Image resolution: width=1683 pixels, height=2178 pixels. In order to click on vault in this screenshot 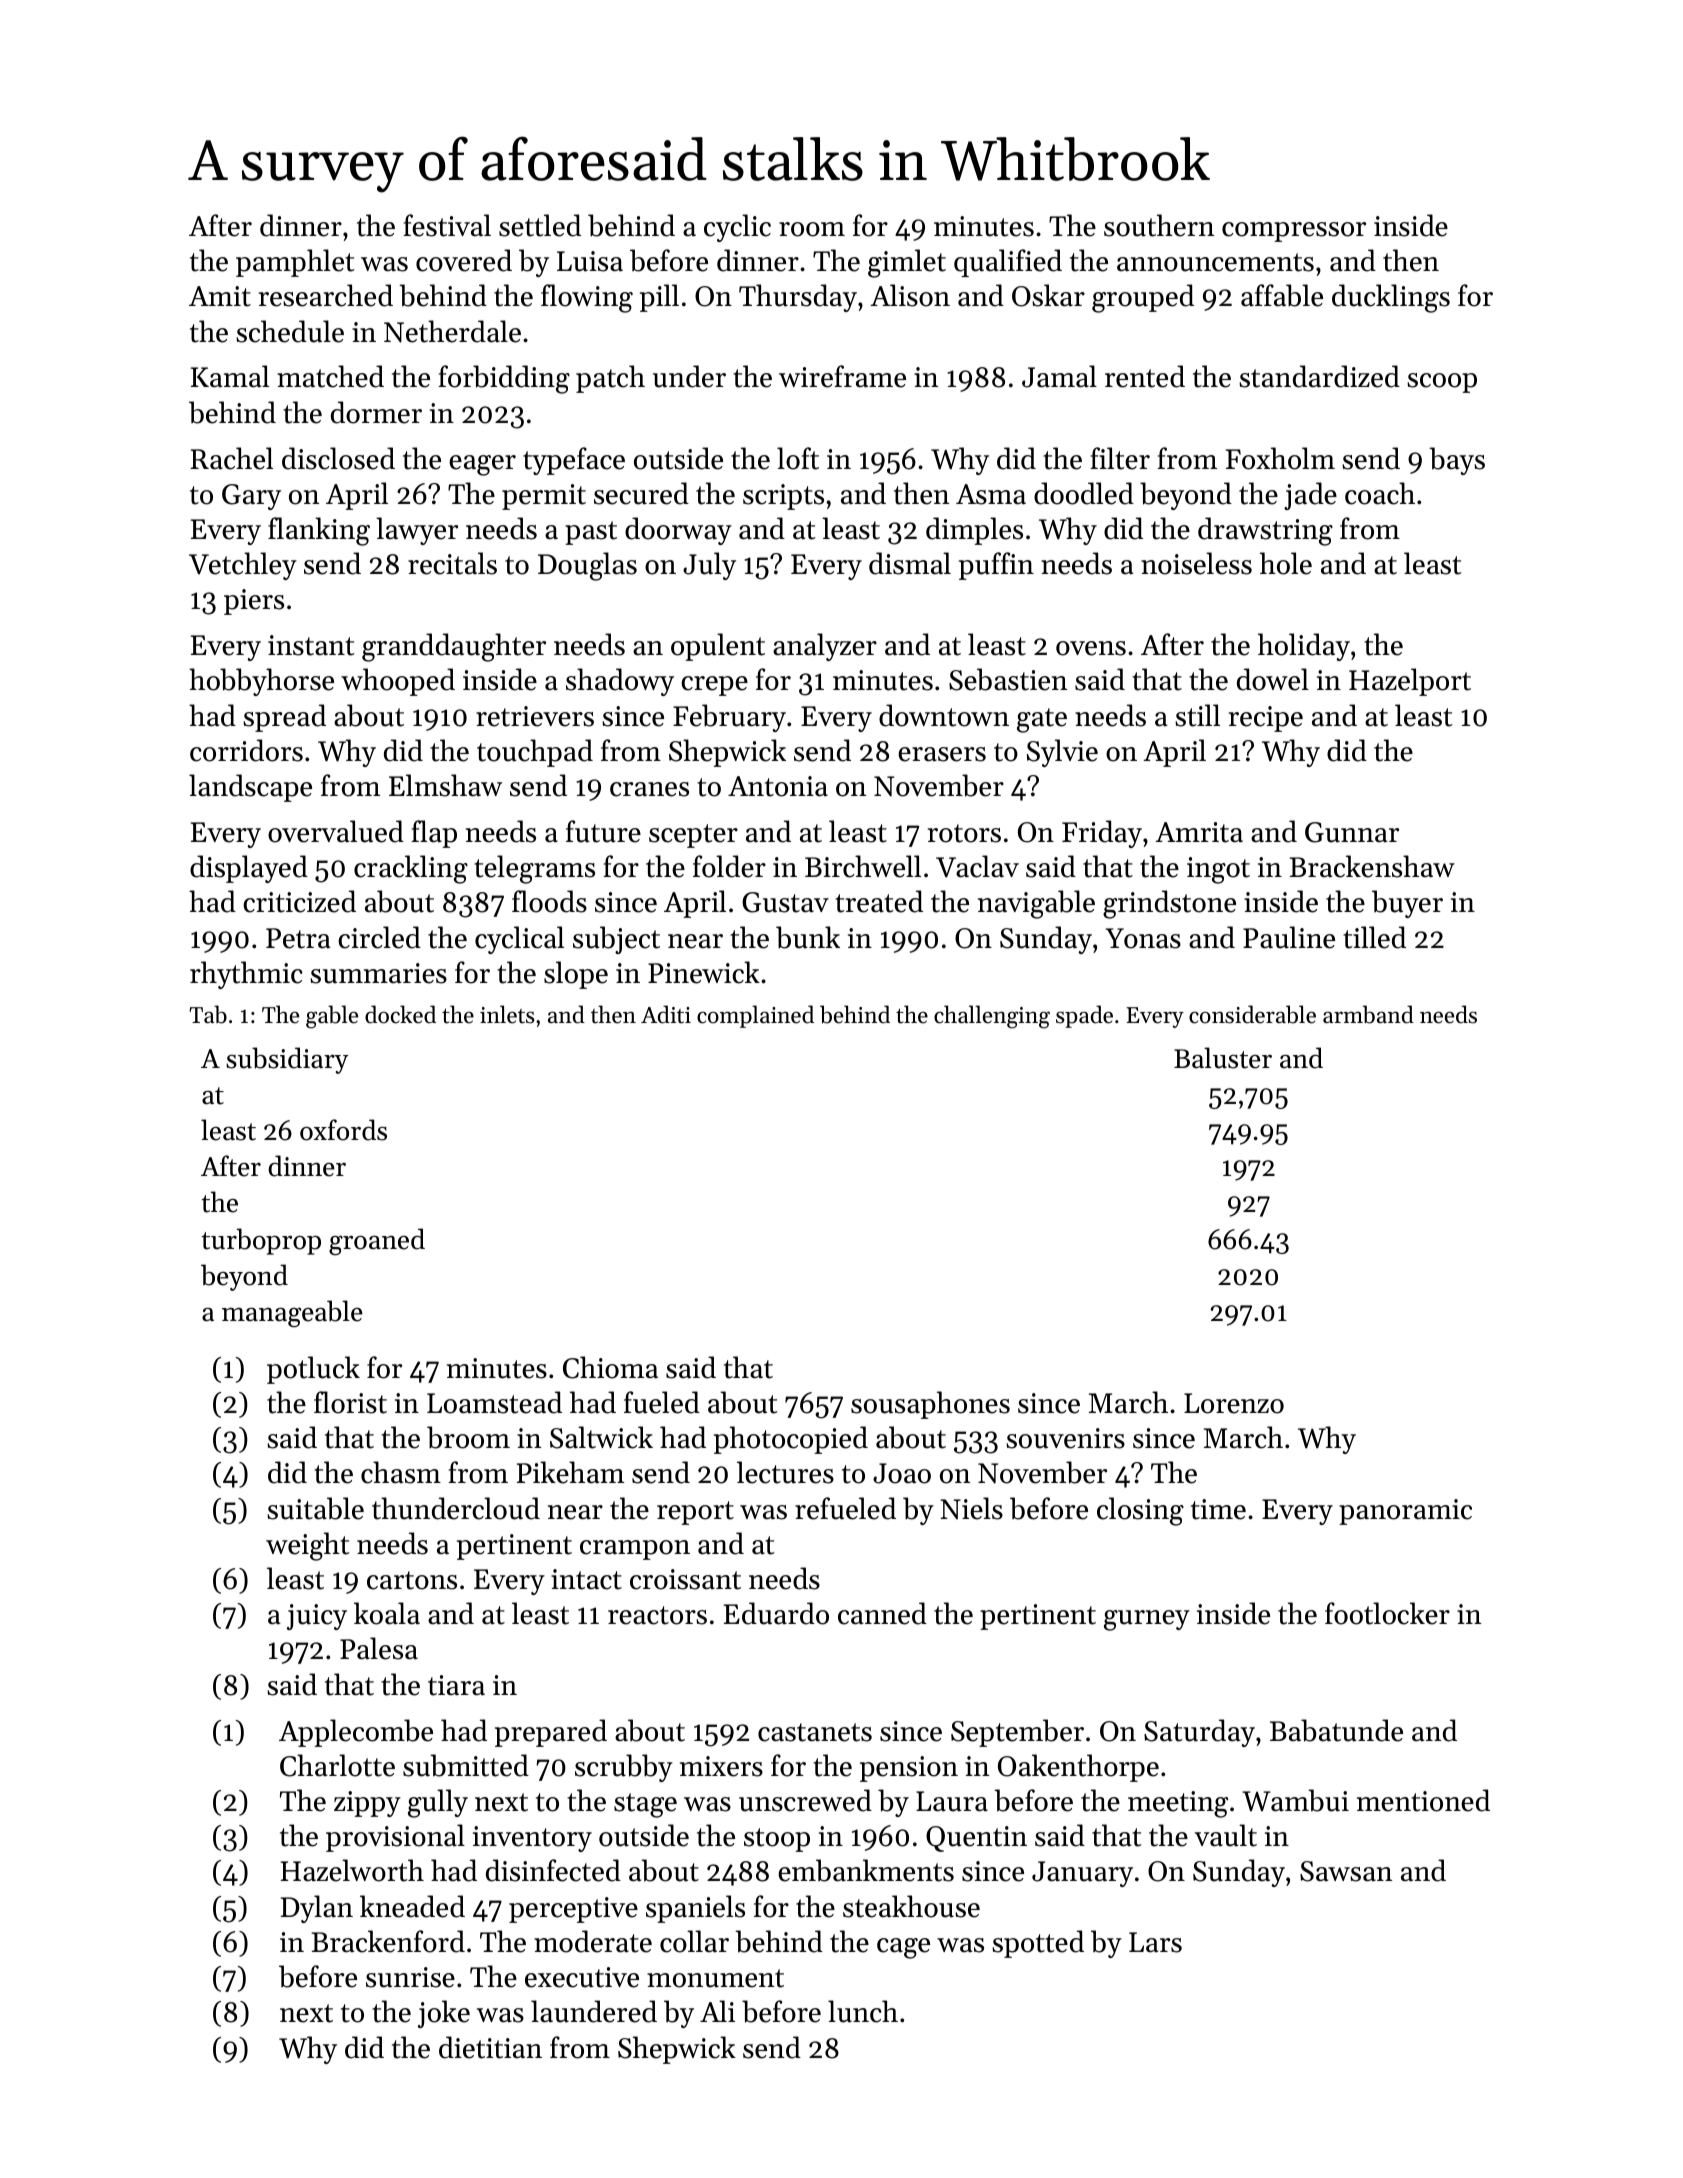, I will do `click(1226, 1835)`.
